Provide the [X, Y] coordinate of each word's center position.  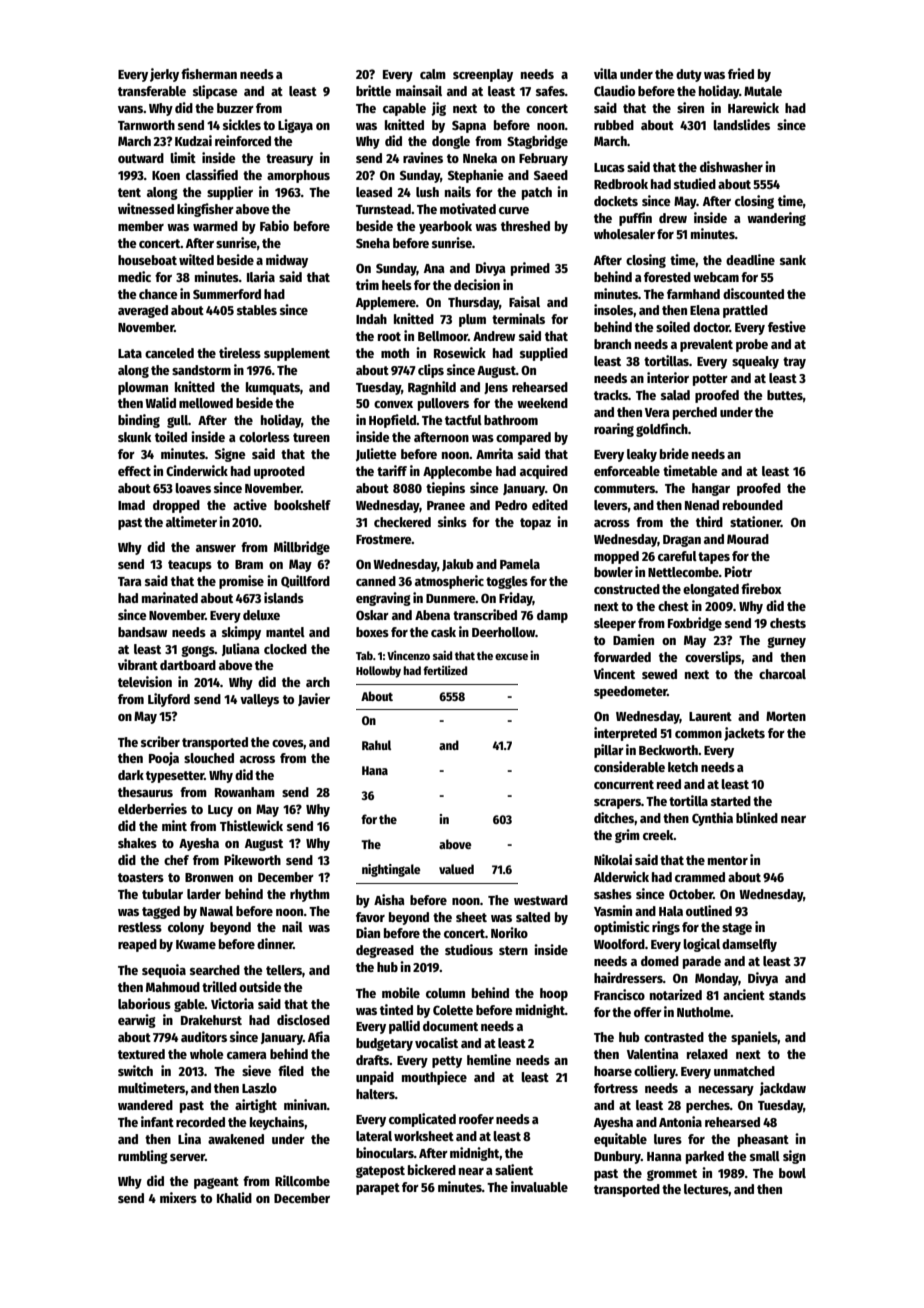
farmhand [693, 294]
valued [456, 869]
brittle [373, 90]
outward [141, 158]
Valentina [653, 1053]
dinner [275, 943]
